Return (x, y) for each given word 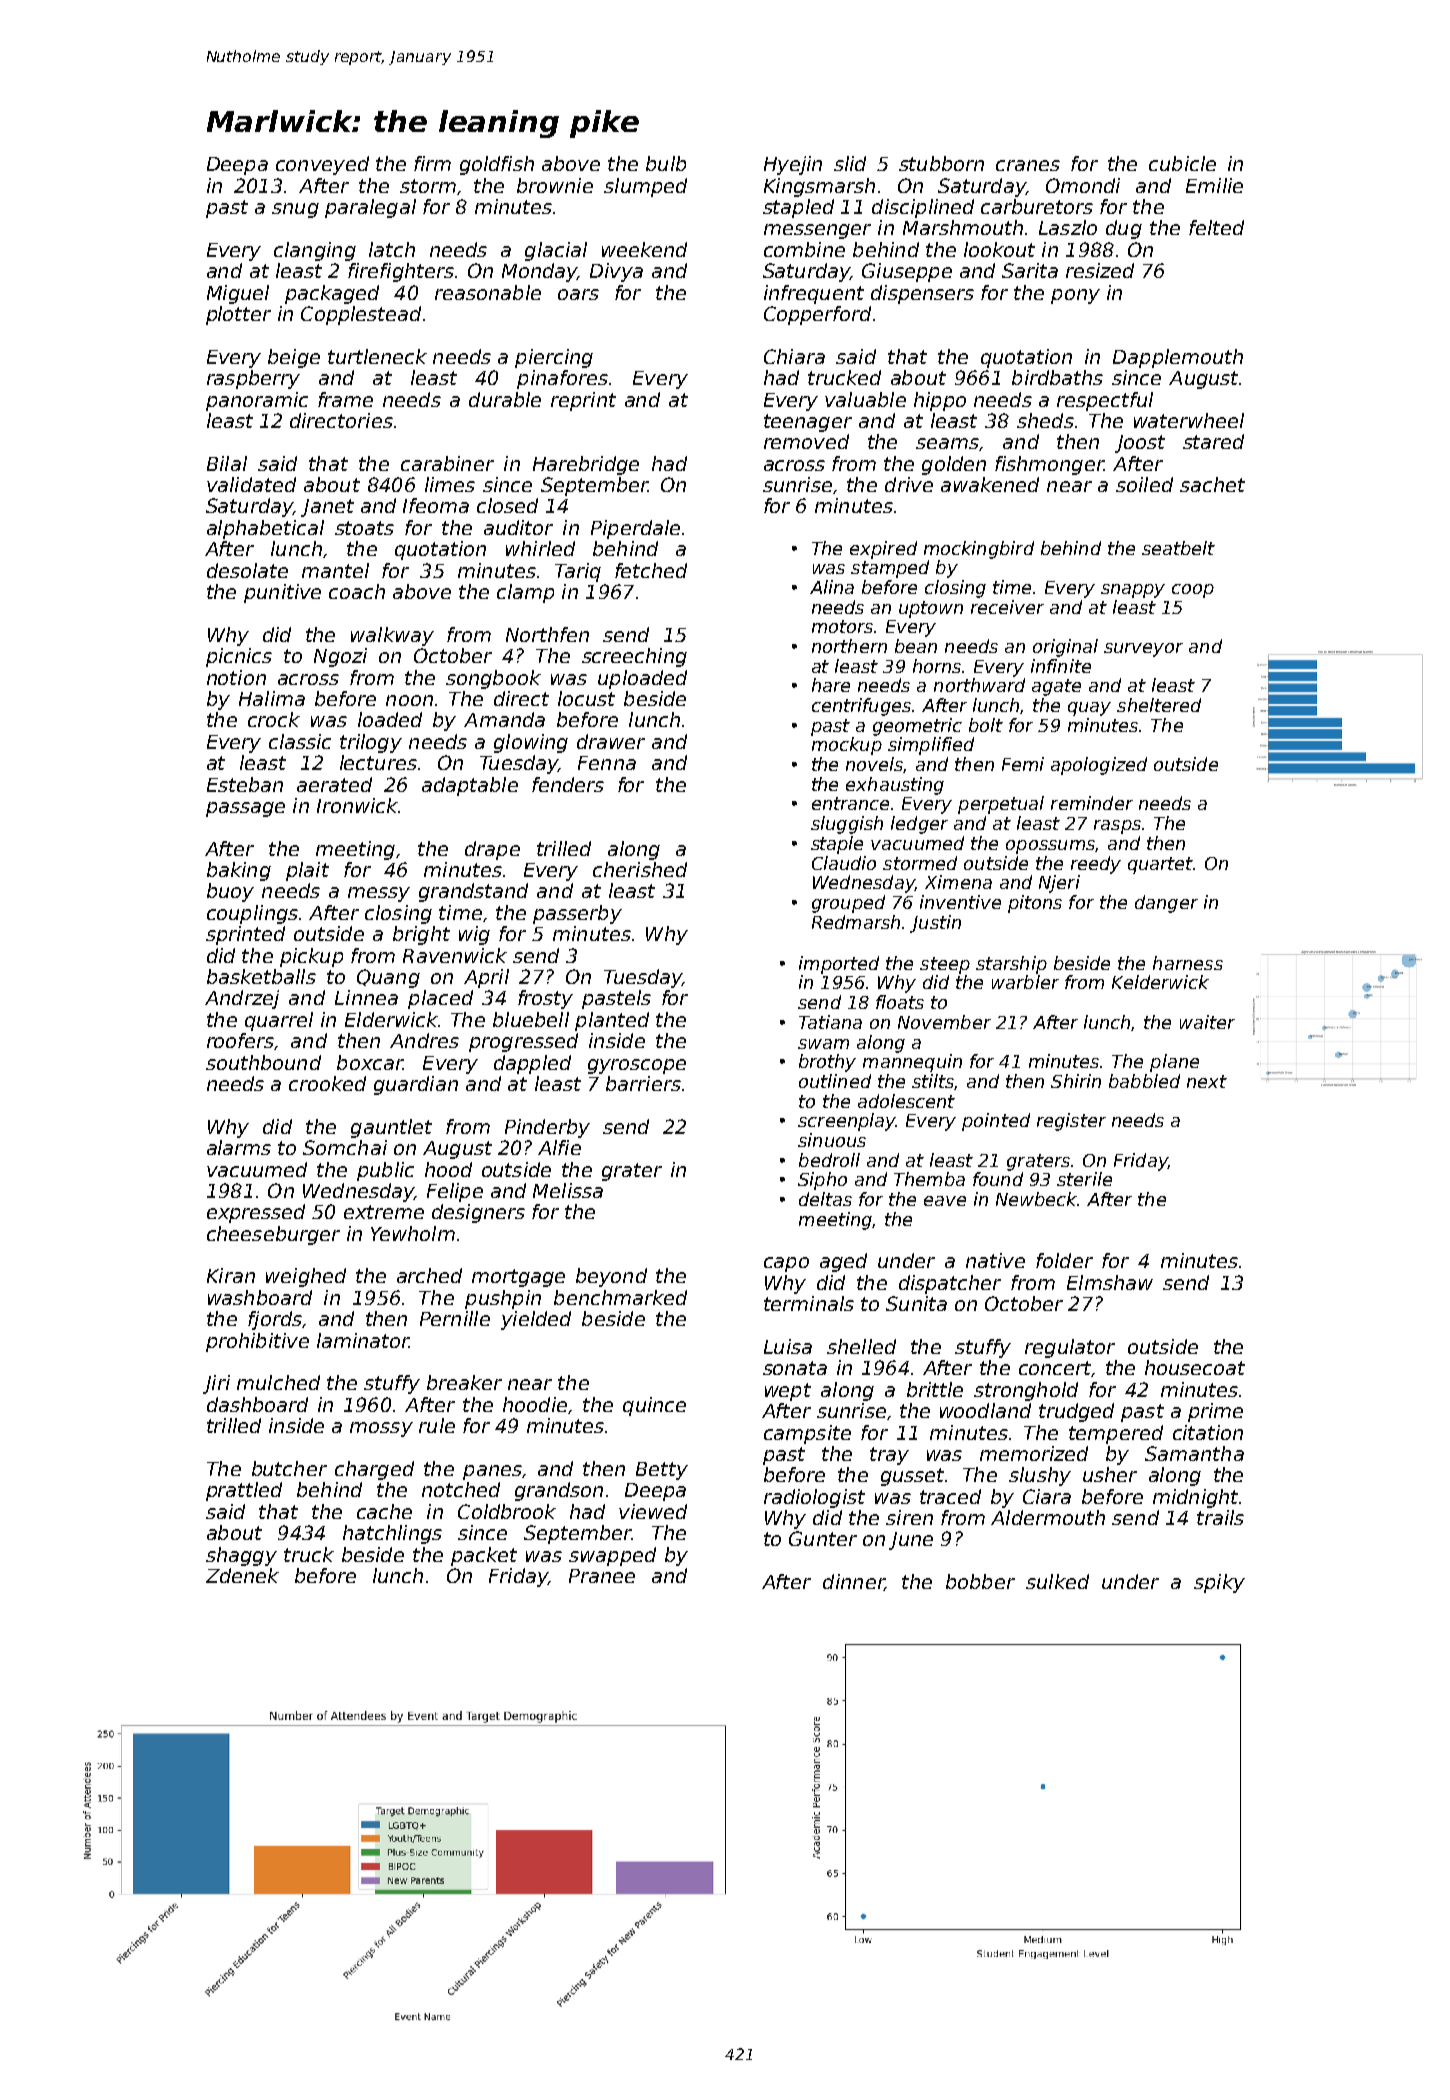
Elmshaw (1110, 1282)
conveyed (322, 165)
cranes (1028, 165)
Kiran (231, 1275)
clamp (525, 593)
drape (492, 850)
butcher (289, 1468)
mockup (847, 746)
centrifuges (861, 707)
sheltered (1159, 705)
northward (979, 685)
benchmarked (620, 1297)
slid (850, 163)
